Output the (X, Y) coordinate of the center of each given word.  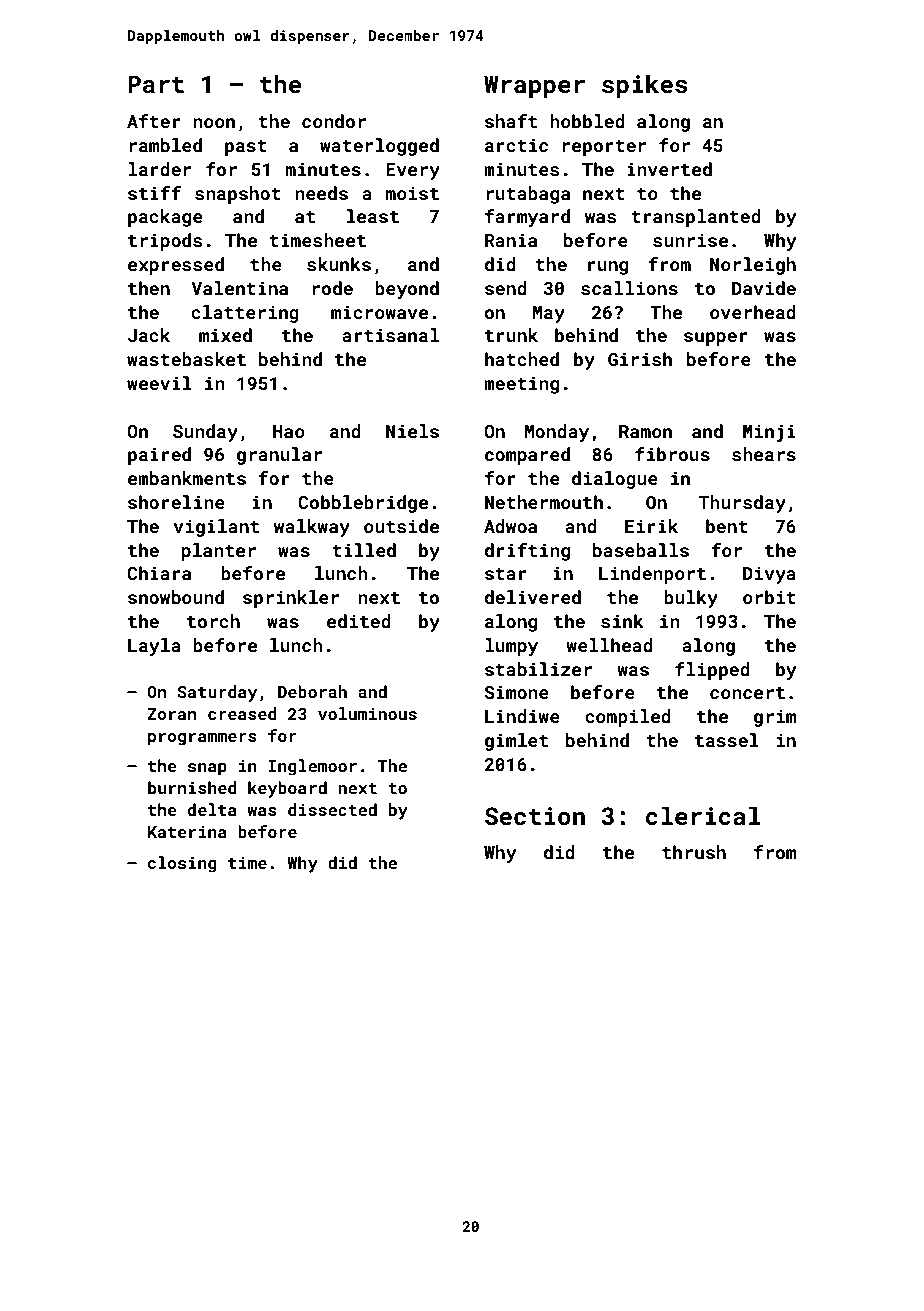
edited (359, 621)
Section (535, 816)
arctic (516, 145)
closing (182, 864)
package (165, 218)
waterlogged (379, 147)
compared (527, 456)
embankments (187, 478)
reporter (604, 148)
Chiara (159, 573)
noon (214, 123)
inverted (669, 169)
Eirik (651, 526)
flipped (712, 671)
